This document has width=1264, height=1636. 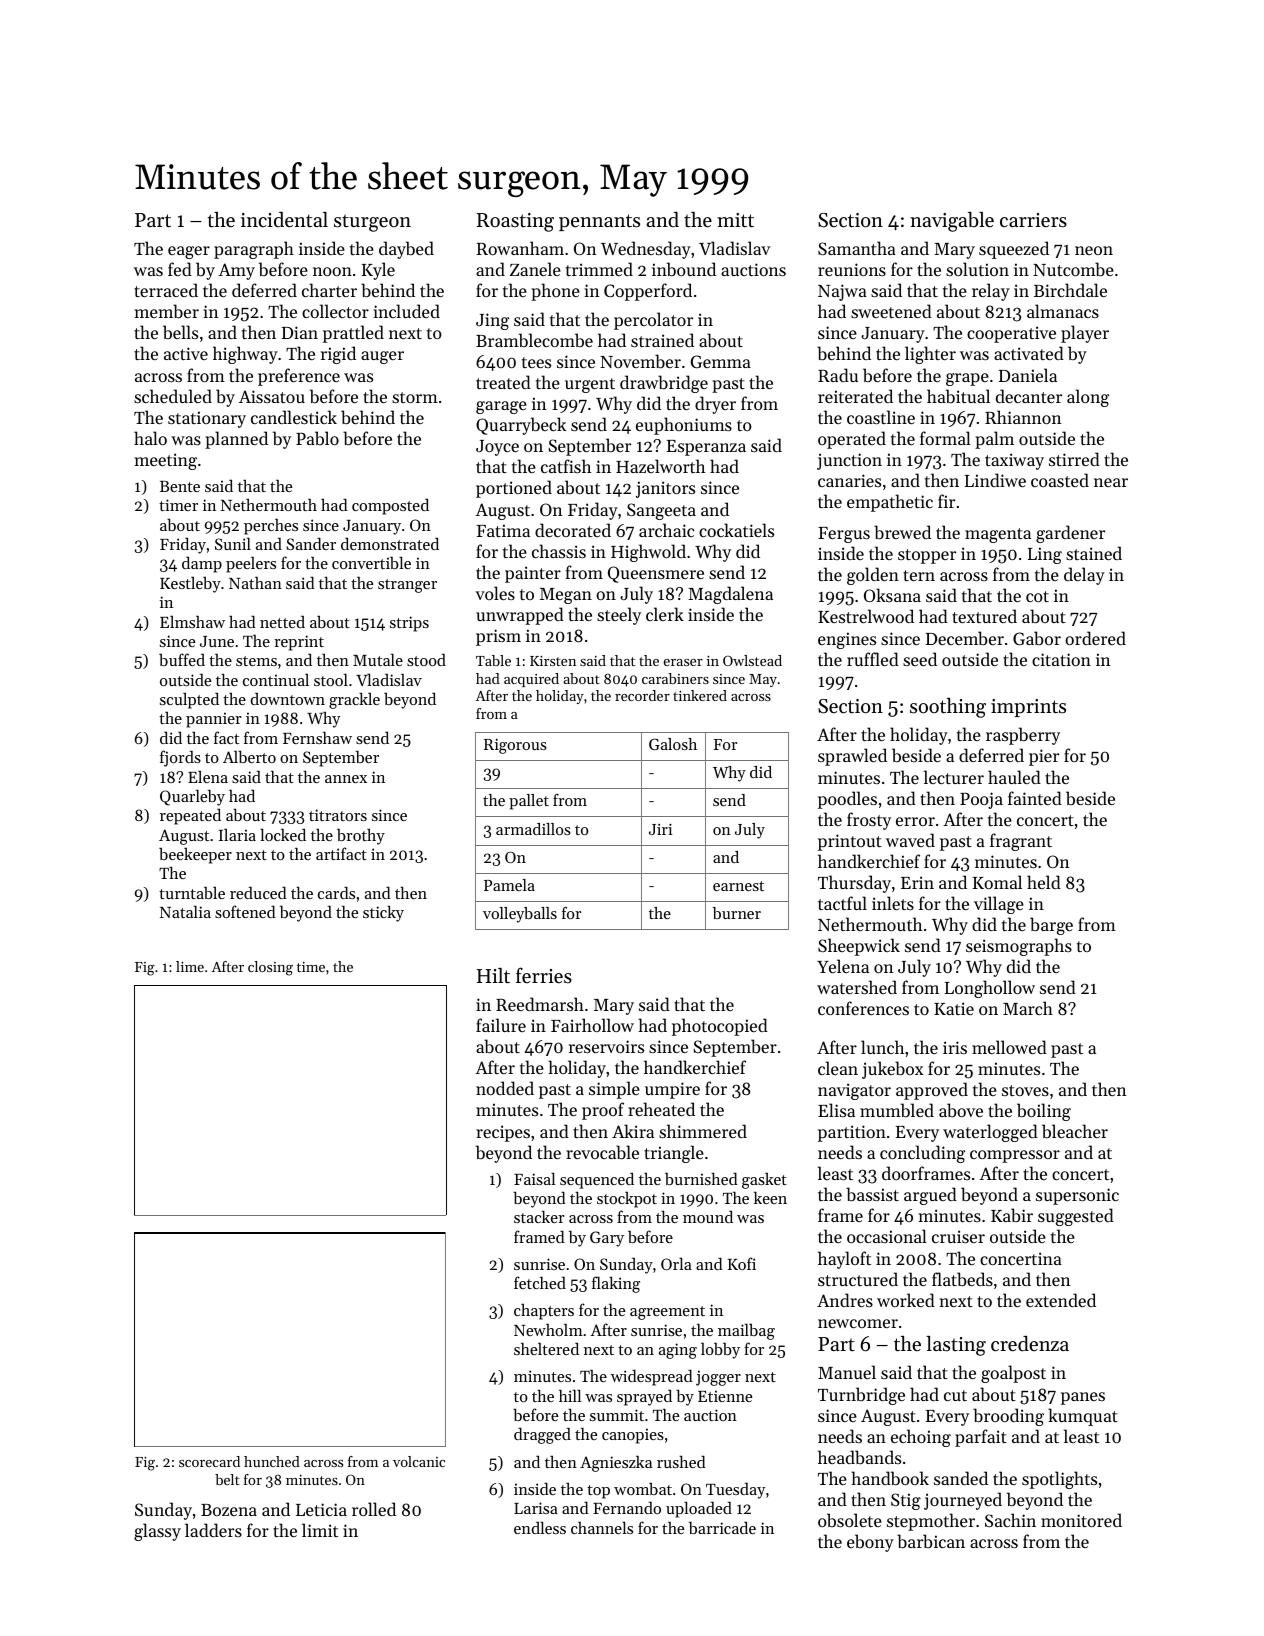 I want to click on volleyballs, so click(x=520, y=915).
